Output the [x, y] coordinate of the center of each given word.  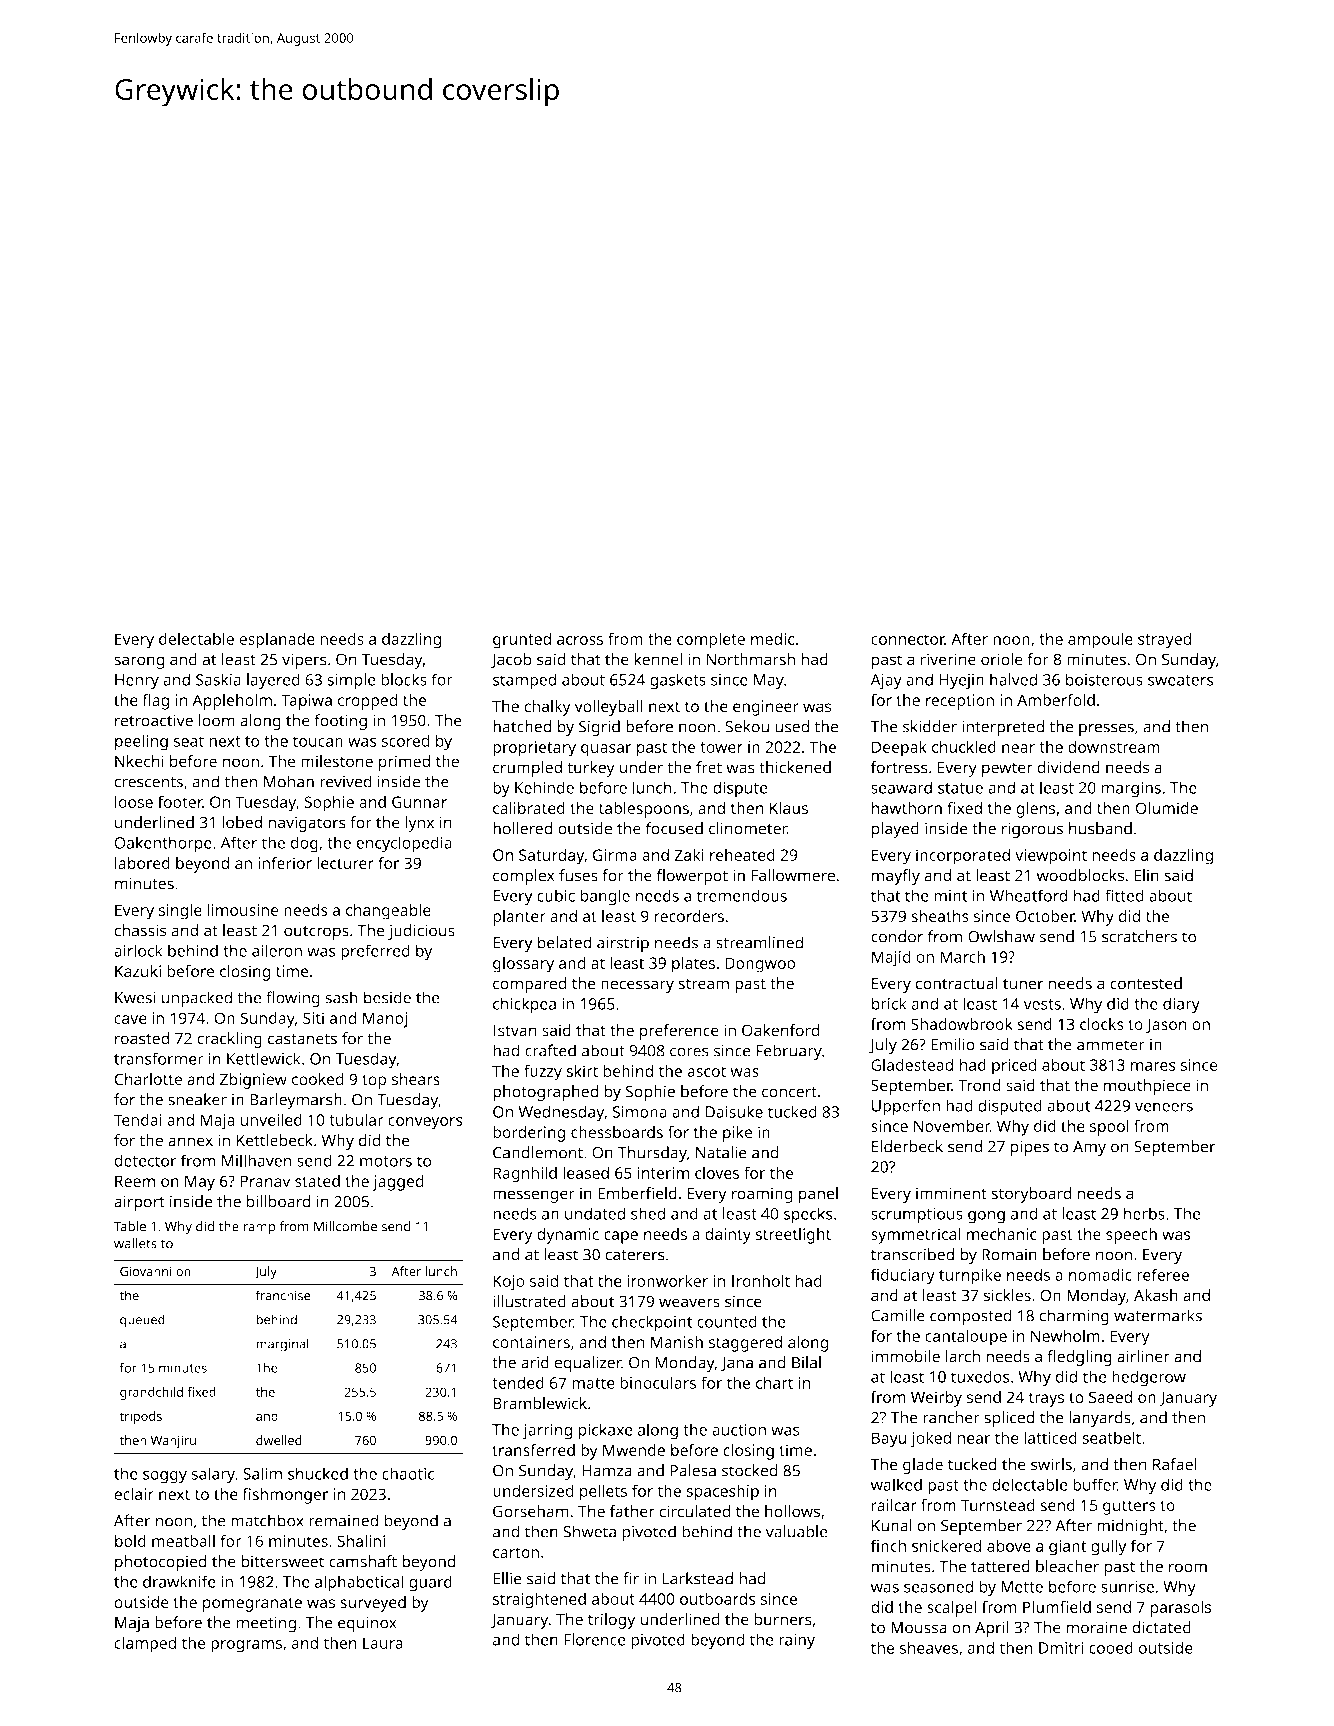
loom [217, 720]
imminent [951, 1193]
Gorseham [531, 1511]
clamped [145, 1644]
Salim [262, 1473]
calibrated [529, 807]
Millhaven [257, 1160]
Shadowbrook [962, 1024]
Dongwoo [760, 965]
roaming [762, 1195]
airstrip [623, 944]
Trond [979, 1085]
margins [1131, 790]
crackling [229, 1040]
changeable [388, 911]
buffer [1095, 1484]
